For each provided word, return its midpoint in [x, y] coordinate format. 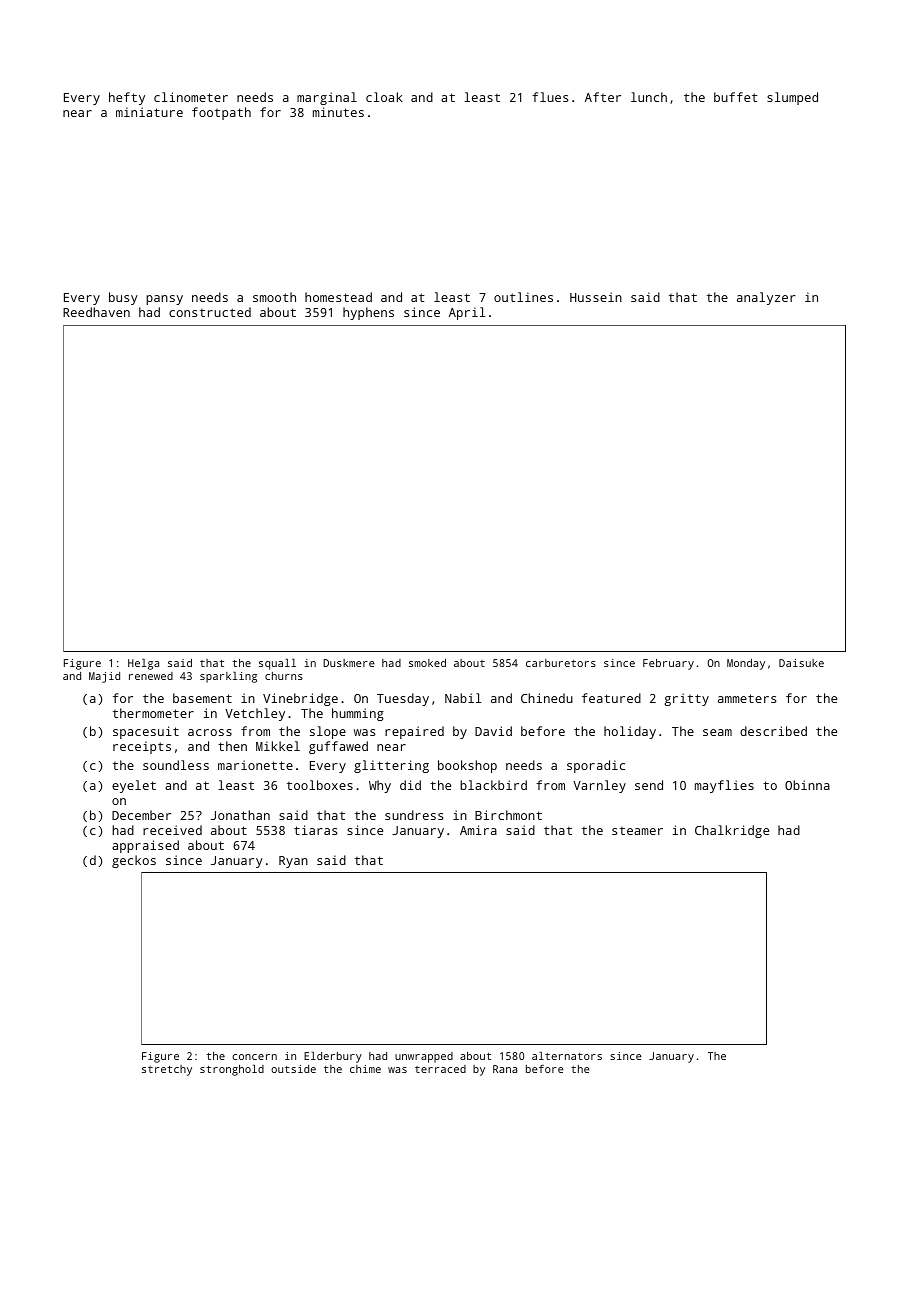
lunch [649, 97]
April [467, 313]
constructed [210, 312]
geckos [134, 861]
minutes [338, 112]
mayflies [724, 786]
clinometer [191, 97]
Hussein [596, 297]
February [668, 664]
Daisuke [801, 663]
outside [293, 1069]
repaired [414, 732]
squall [277, 664]
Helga [143, 664]
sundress [414, 815]
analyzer [766, 298]
